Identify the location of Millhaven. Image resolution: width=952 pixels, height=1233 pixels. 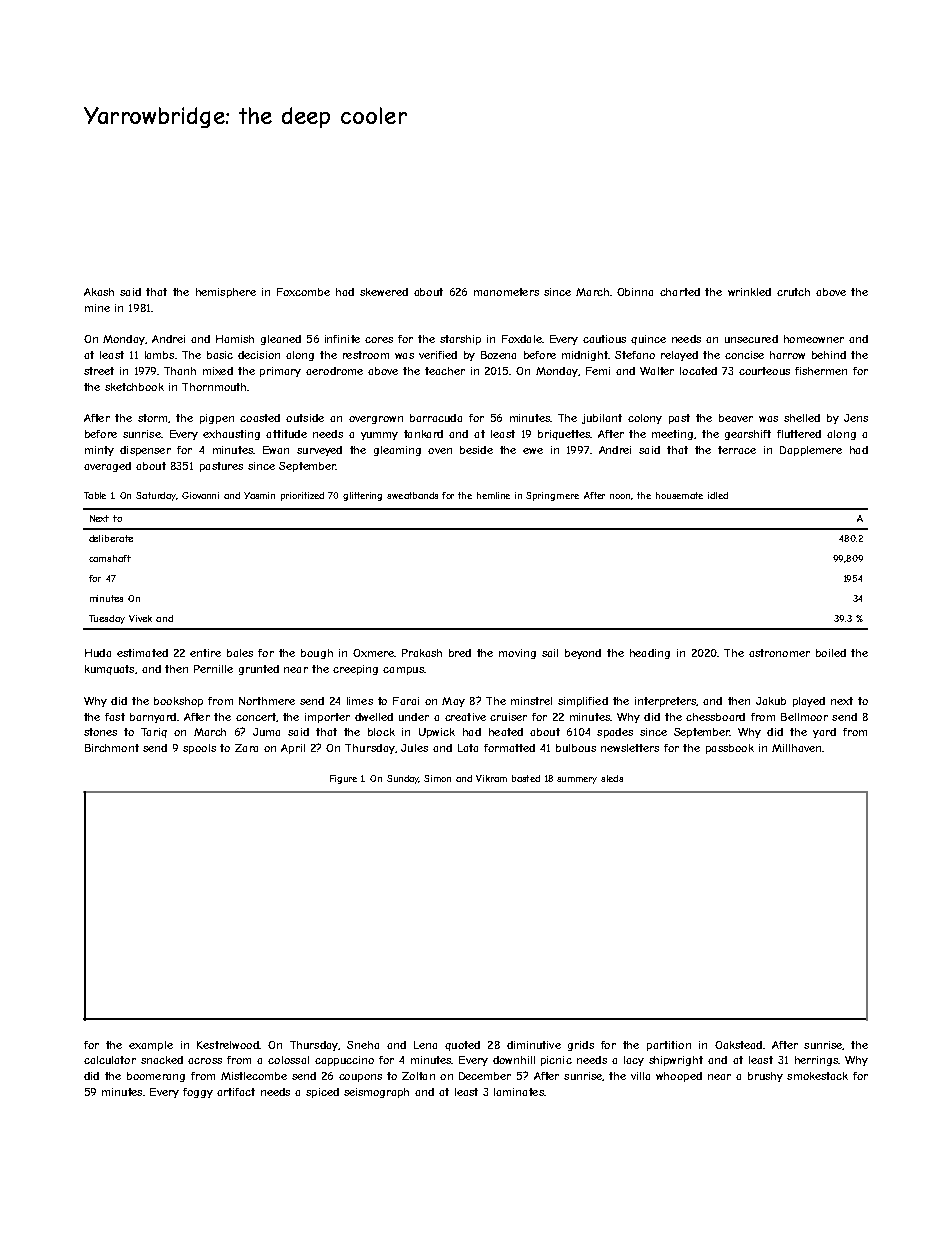
(796, 748).
